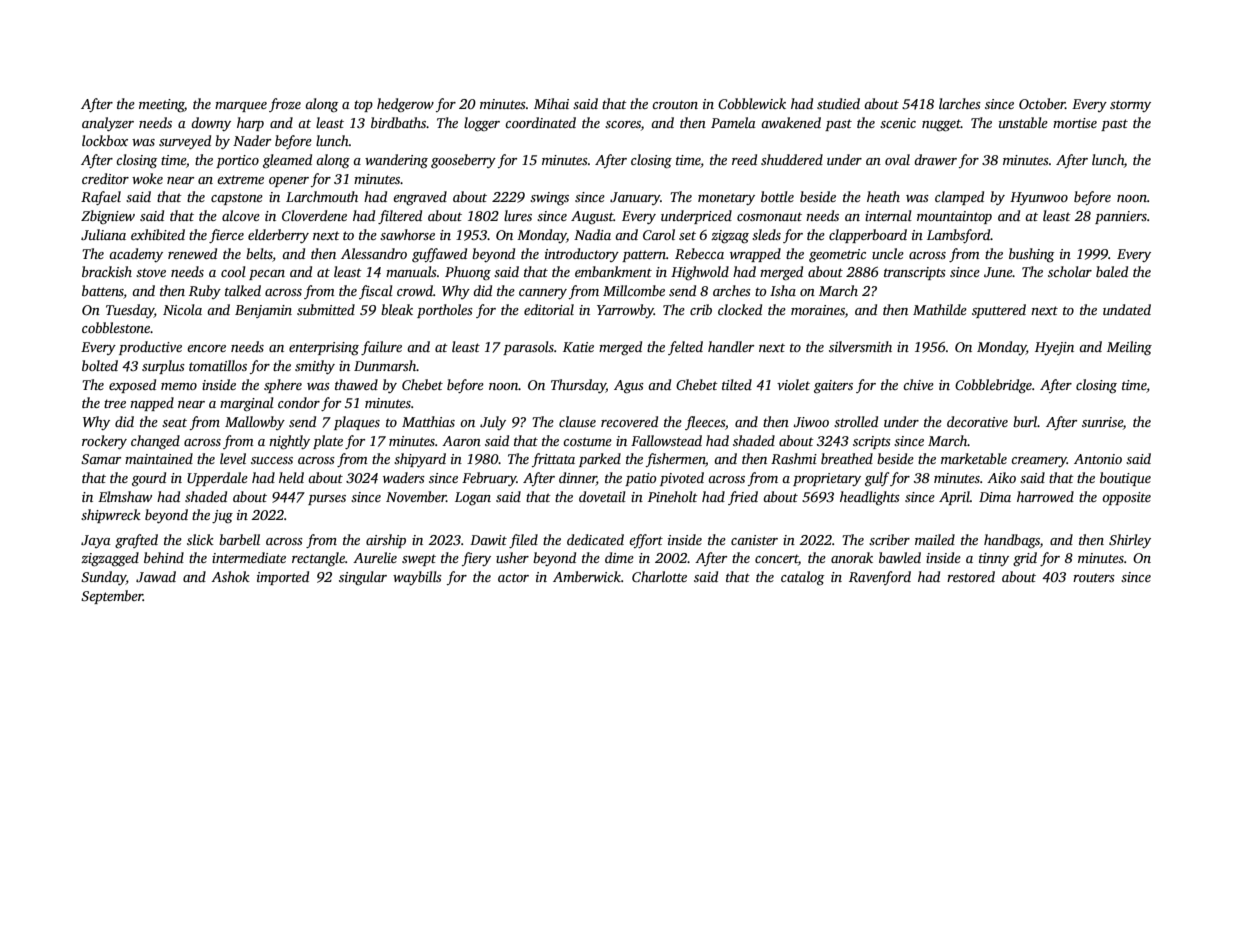  Describe the element at coordinates (513, 577) in the screenshot. I see `actor` at that location.
